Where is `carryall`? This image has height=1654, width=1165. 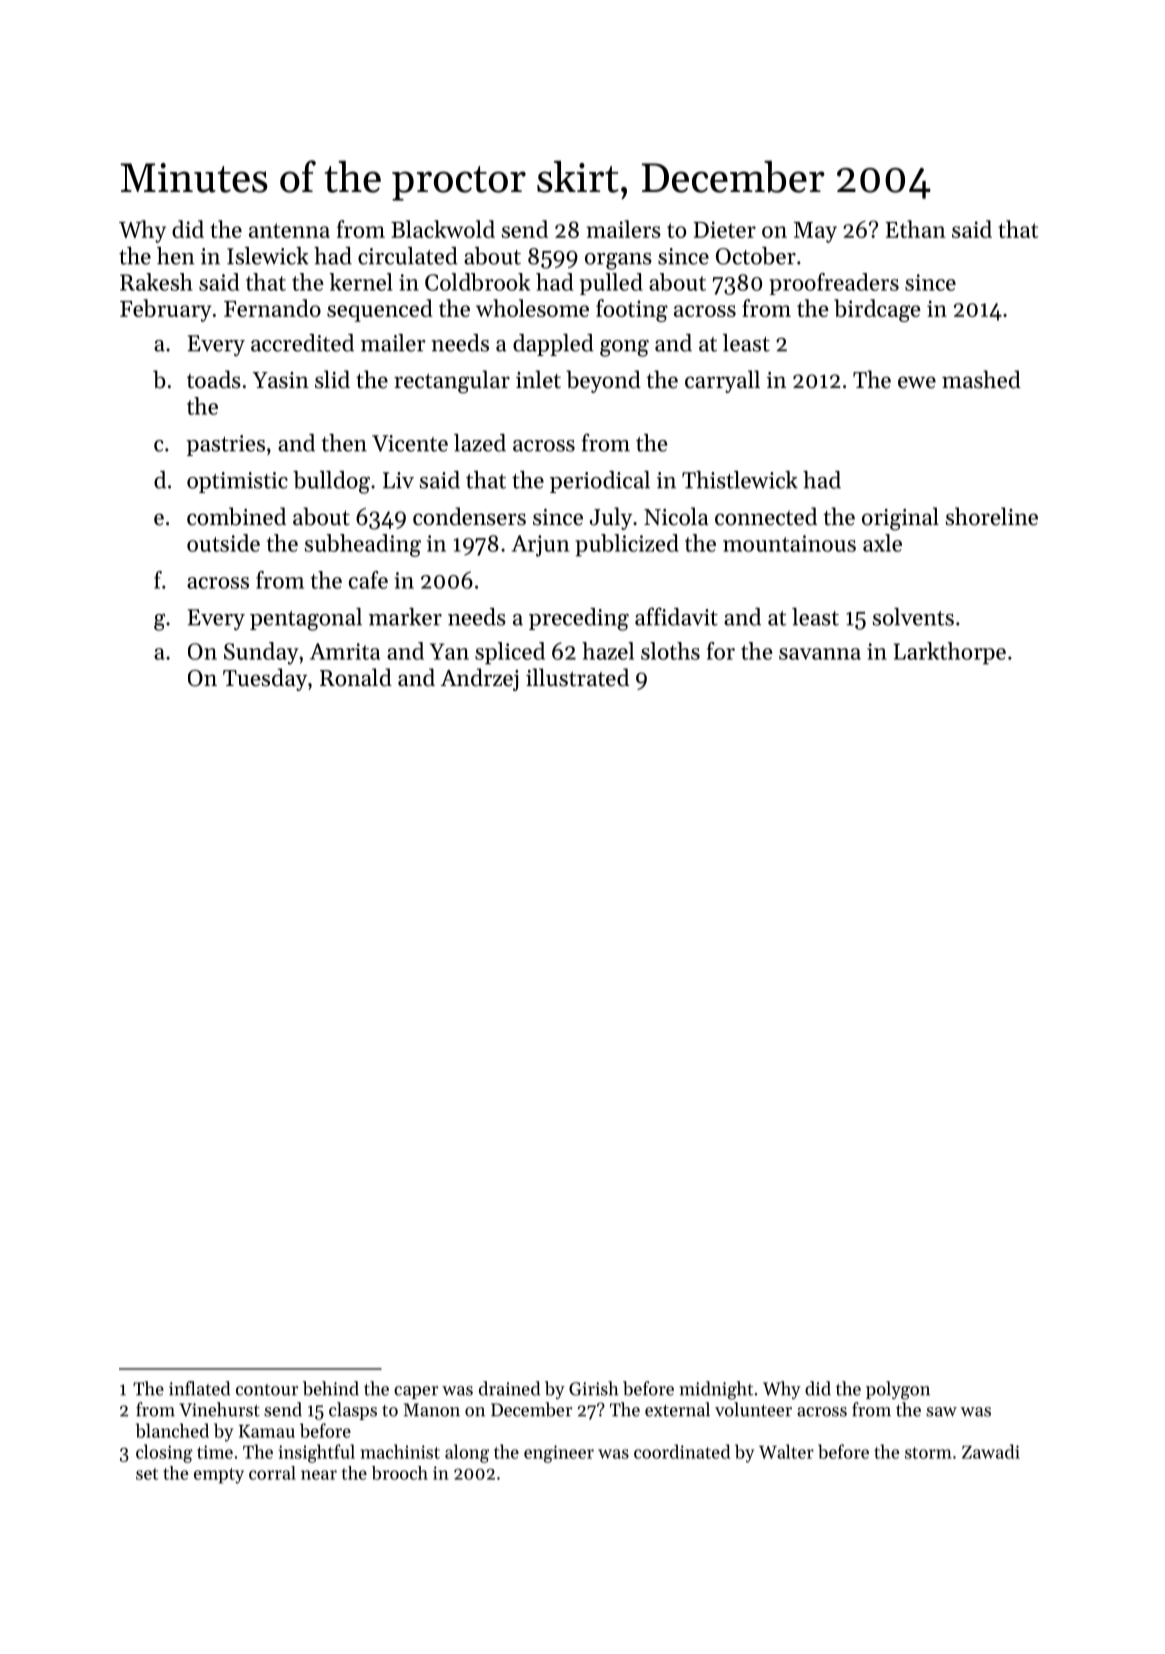
carryall is located at coordinates (722, 381).
